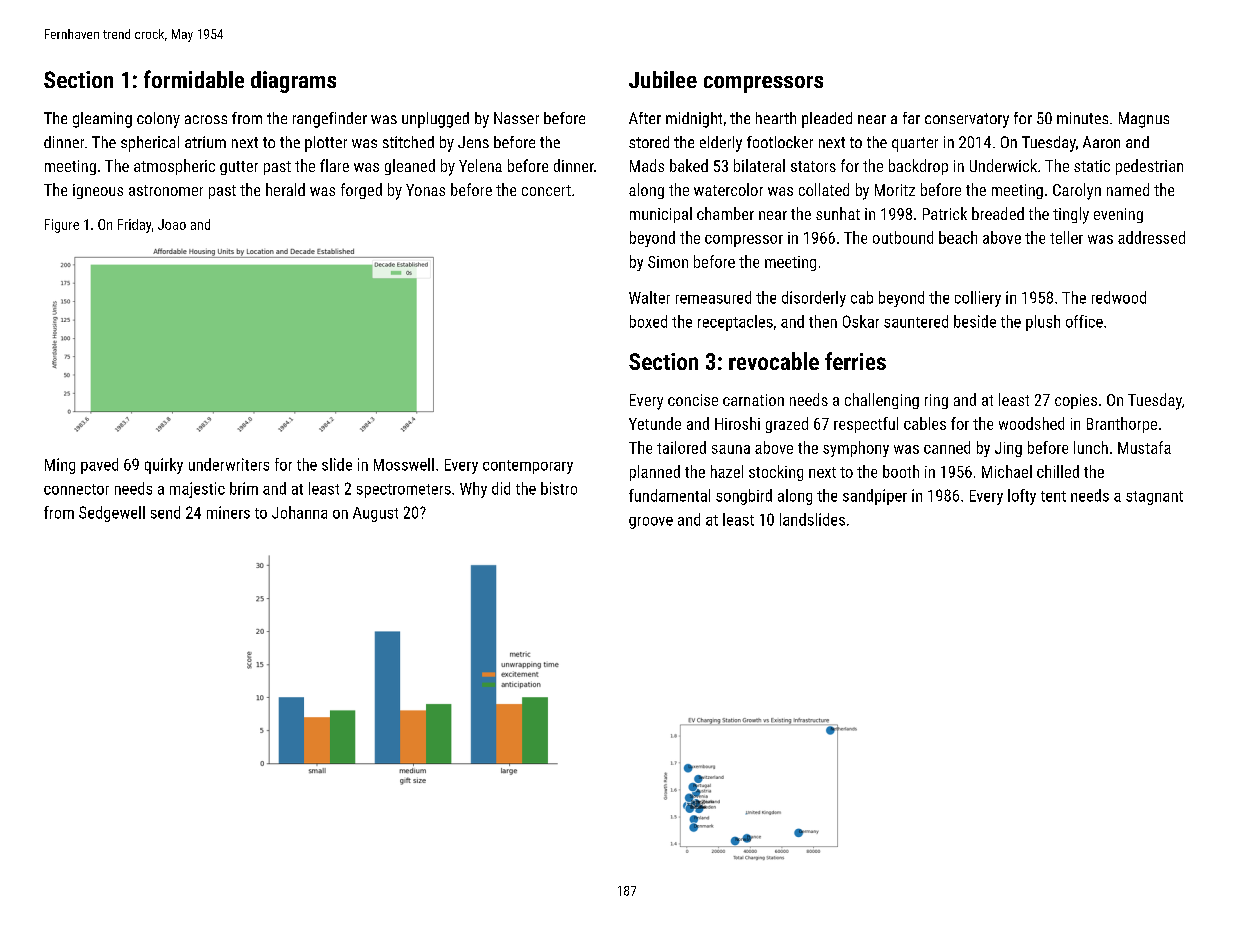 The width and height of the screenshot is (1233, 952). What do you see at coordinates (435, 120) in the screenshot?
I see `unplugged` at bounding box center [435, 120].
